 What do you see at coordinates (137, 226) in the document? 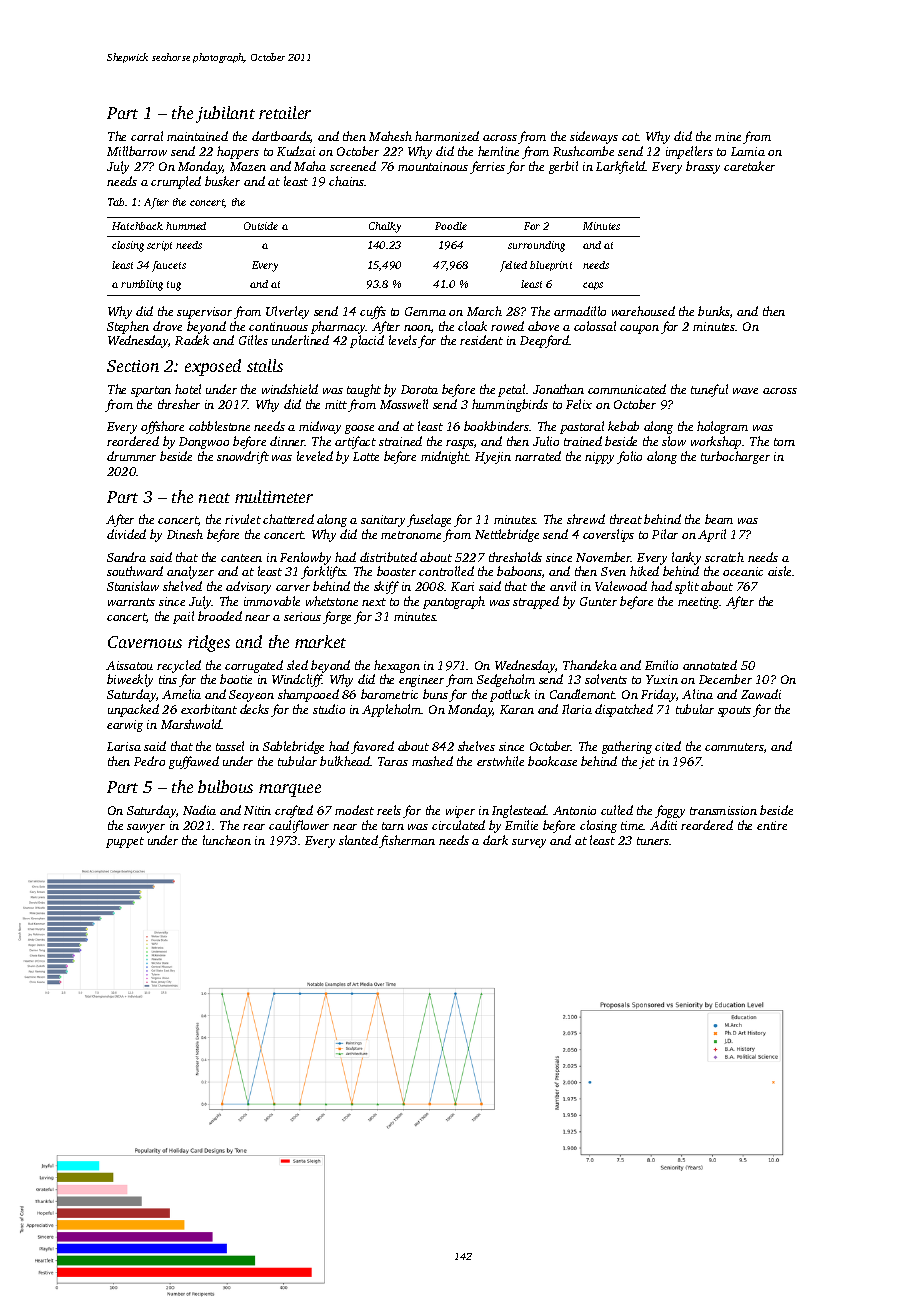
I see `Hatchback` at bounding box center [137, 226].
